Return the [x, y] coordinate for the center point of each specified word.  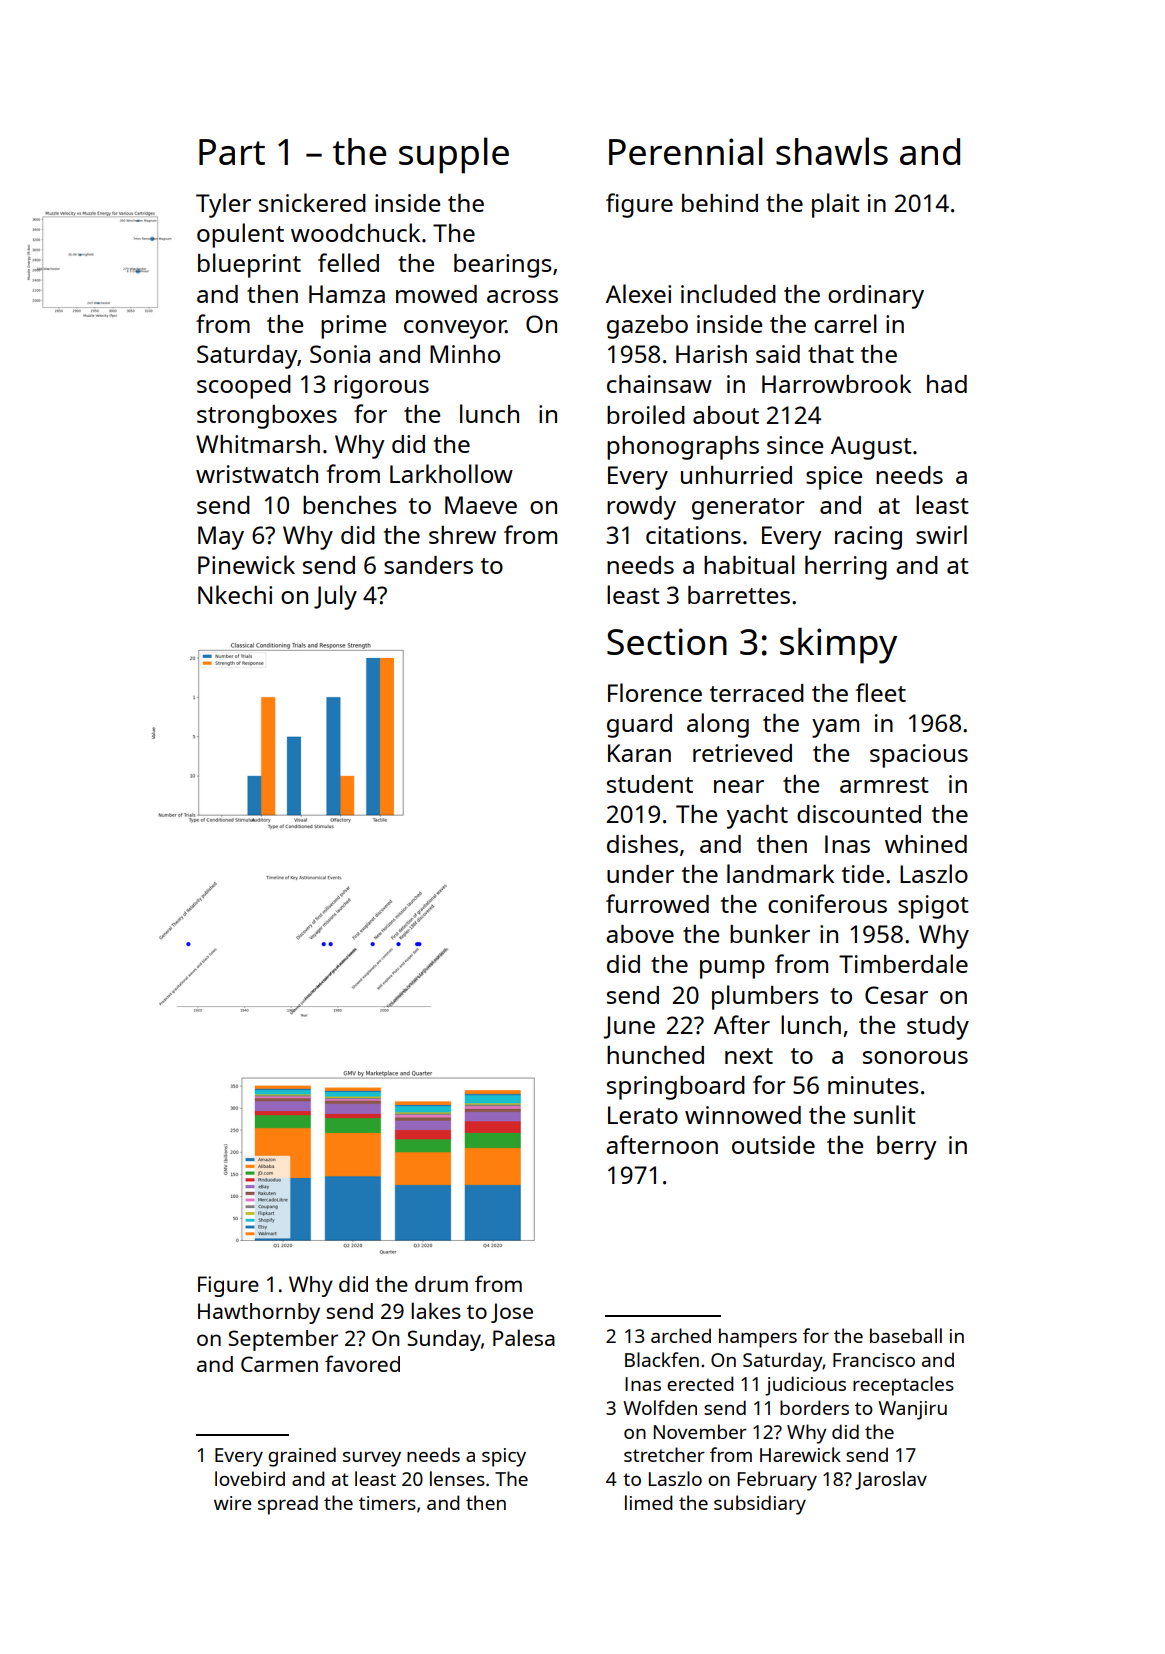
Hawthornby [259, 1313]
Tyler [223, 205]
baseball [906, 1335]
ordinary [876, 297]
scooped [244, 387]
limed [649, 1502]
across [522, 296]
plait [836, 205]
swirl [941, 534]
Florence [655, 692]
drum [441, 1284]
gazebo [647, 327]
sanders [428, 565]
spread [288, 1505]
